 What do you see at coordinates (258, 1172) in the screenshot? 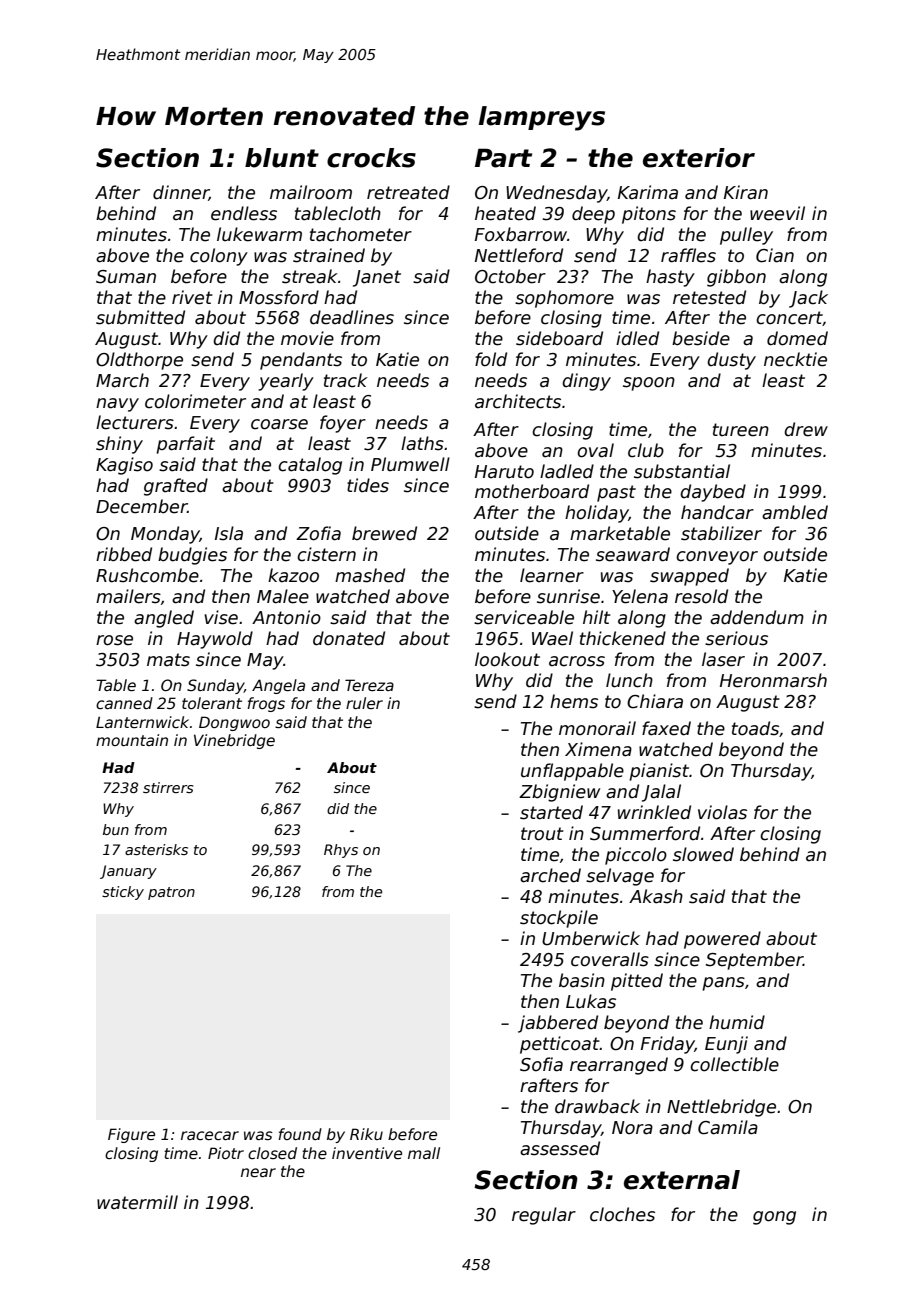
I see `near` at bounding box center [258, 1172].
